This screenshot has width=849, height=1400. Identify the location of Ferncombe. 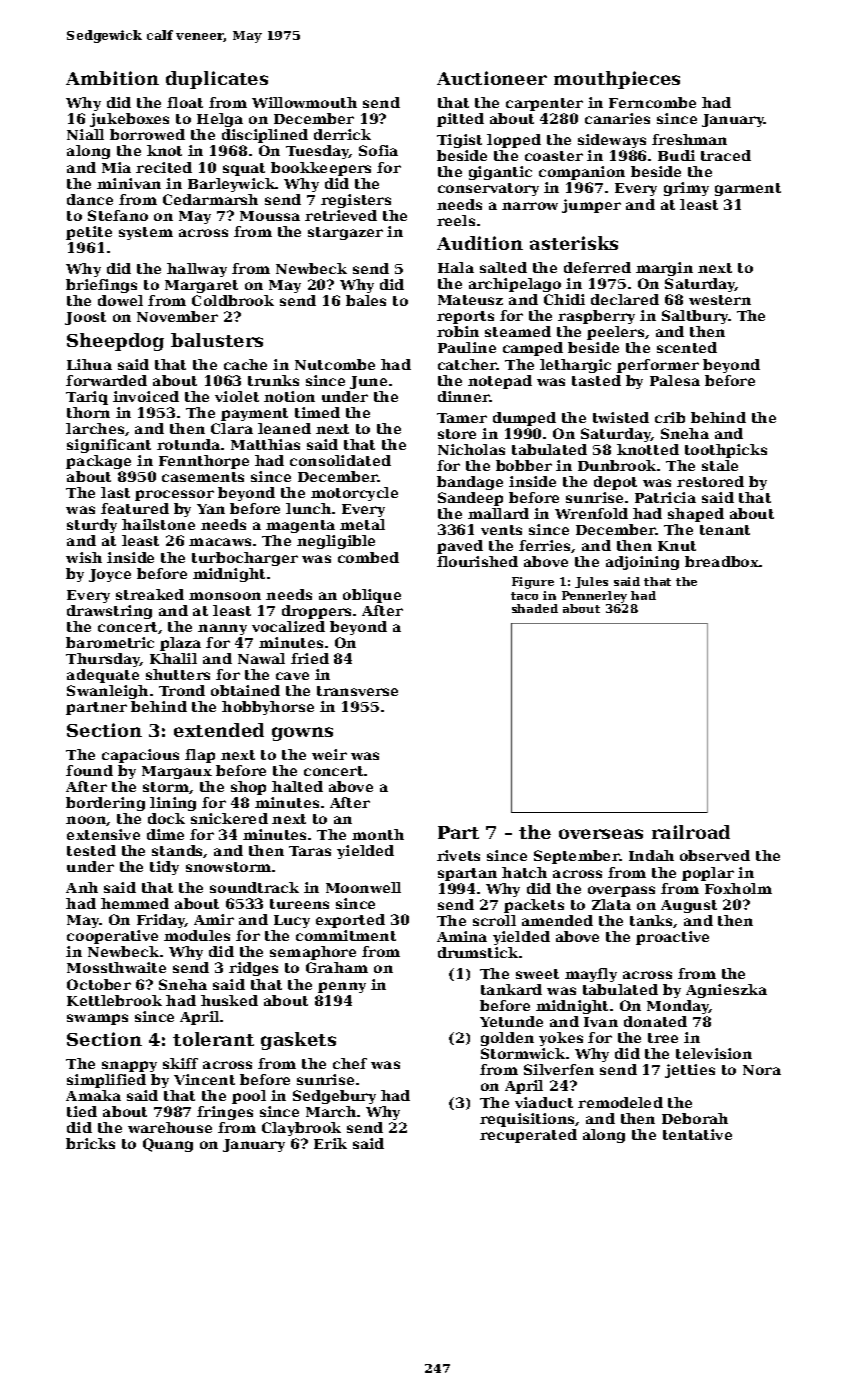
(652, 102).
